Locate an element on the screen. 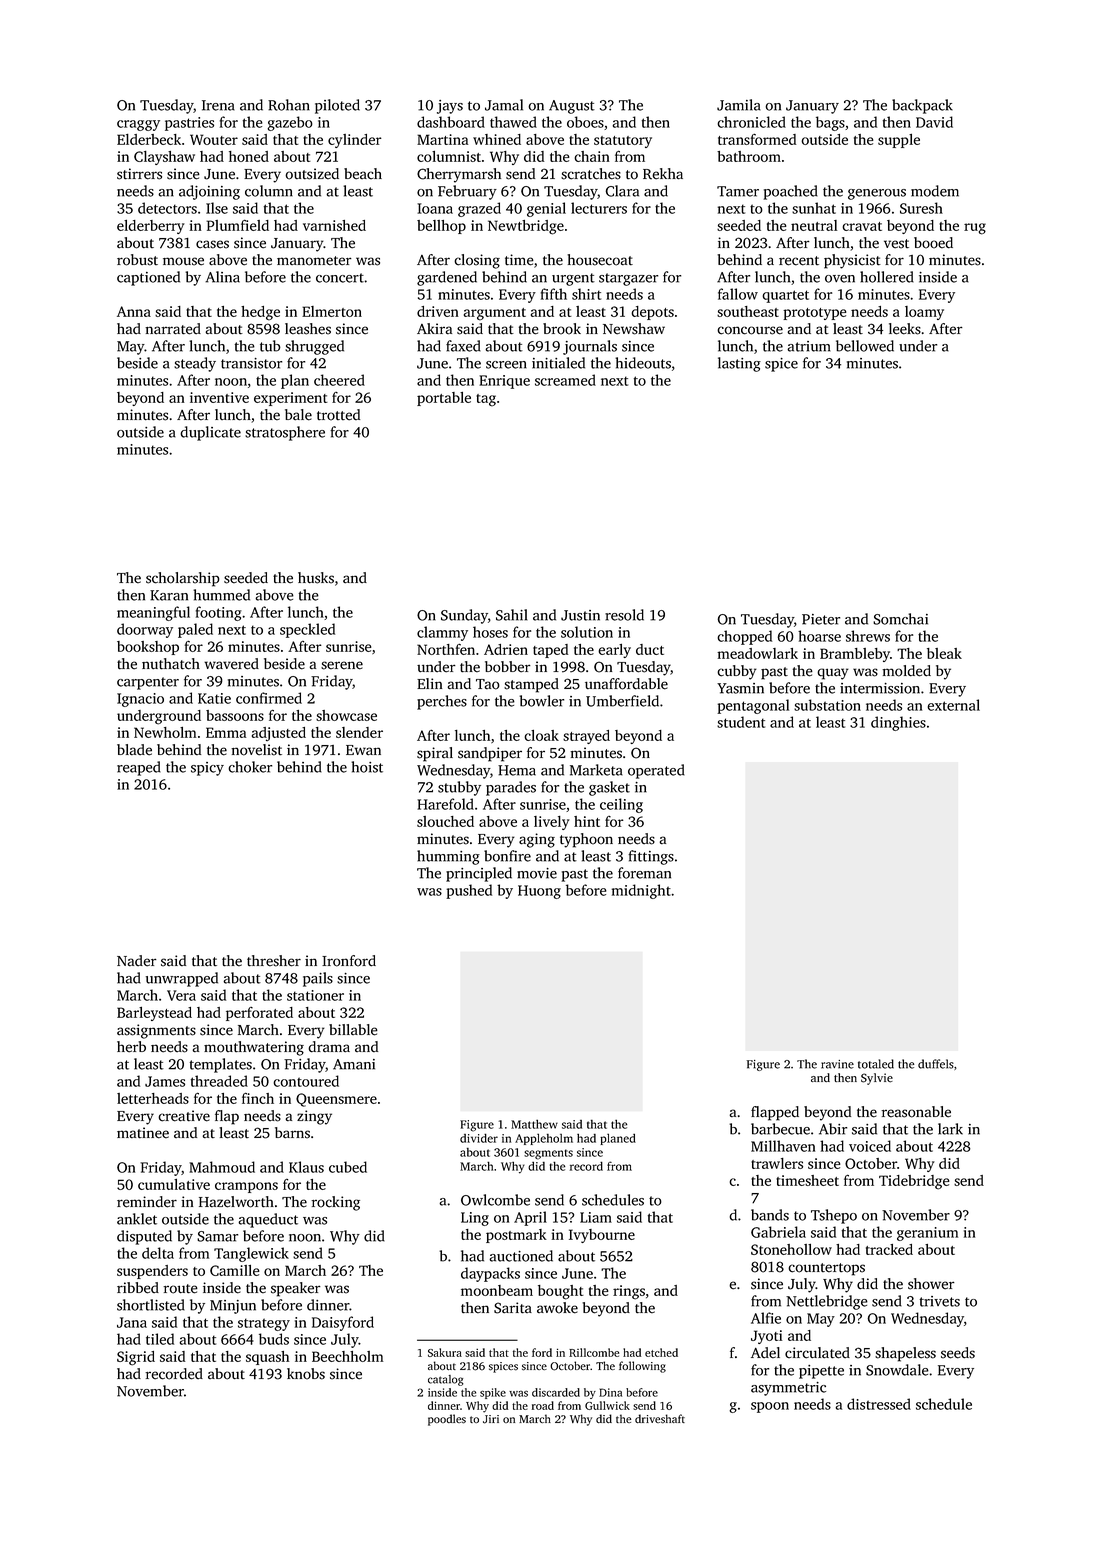 This screenshot has height=1561, width=1103. Nader is located at coordinates (137, 961).
